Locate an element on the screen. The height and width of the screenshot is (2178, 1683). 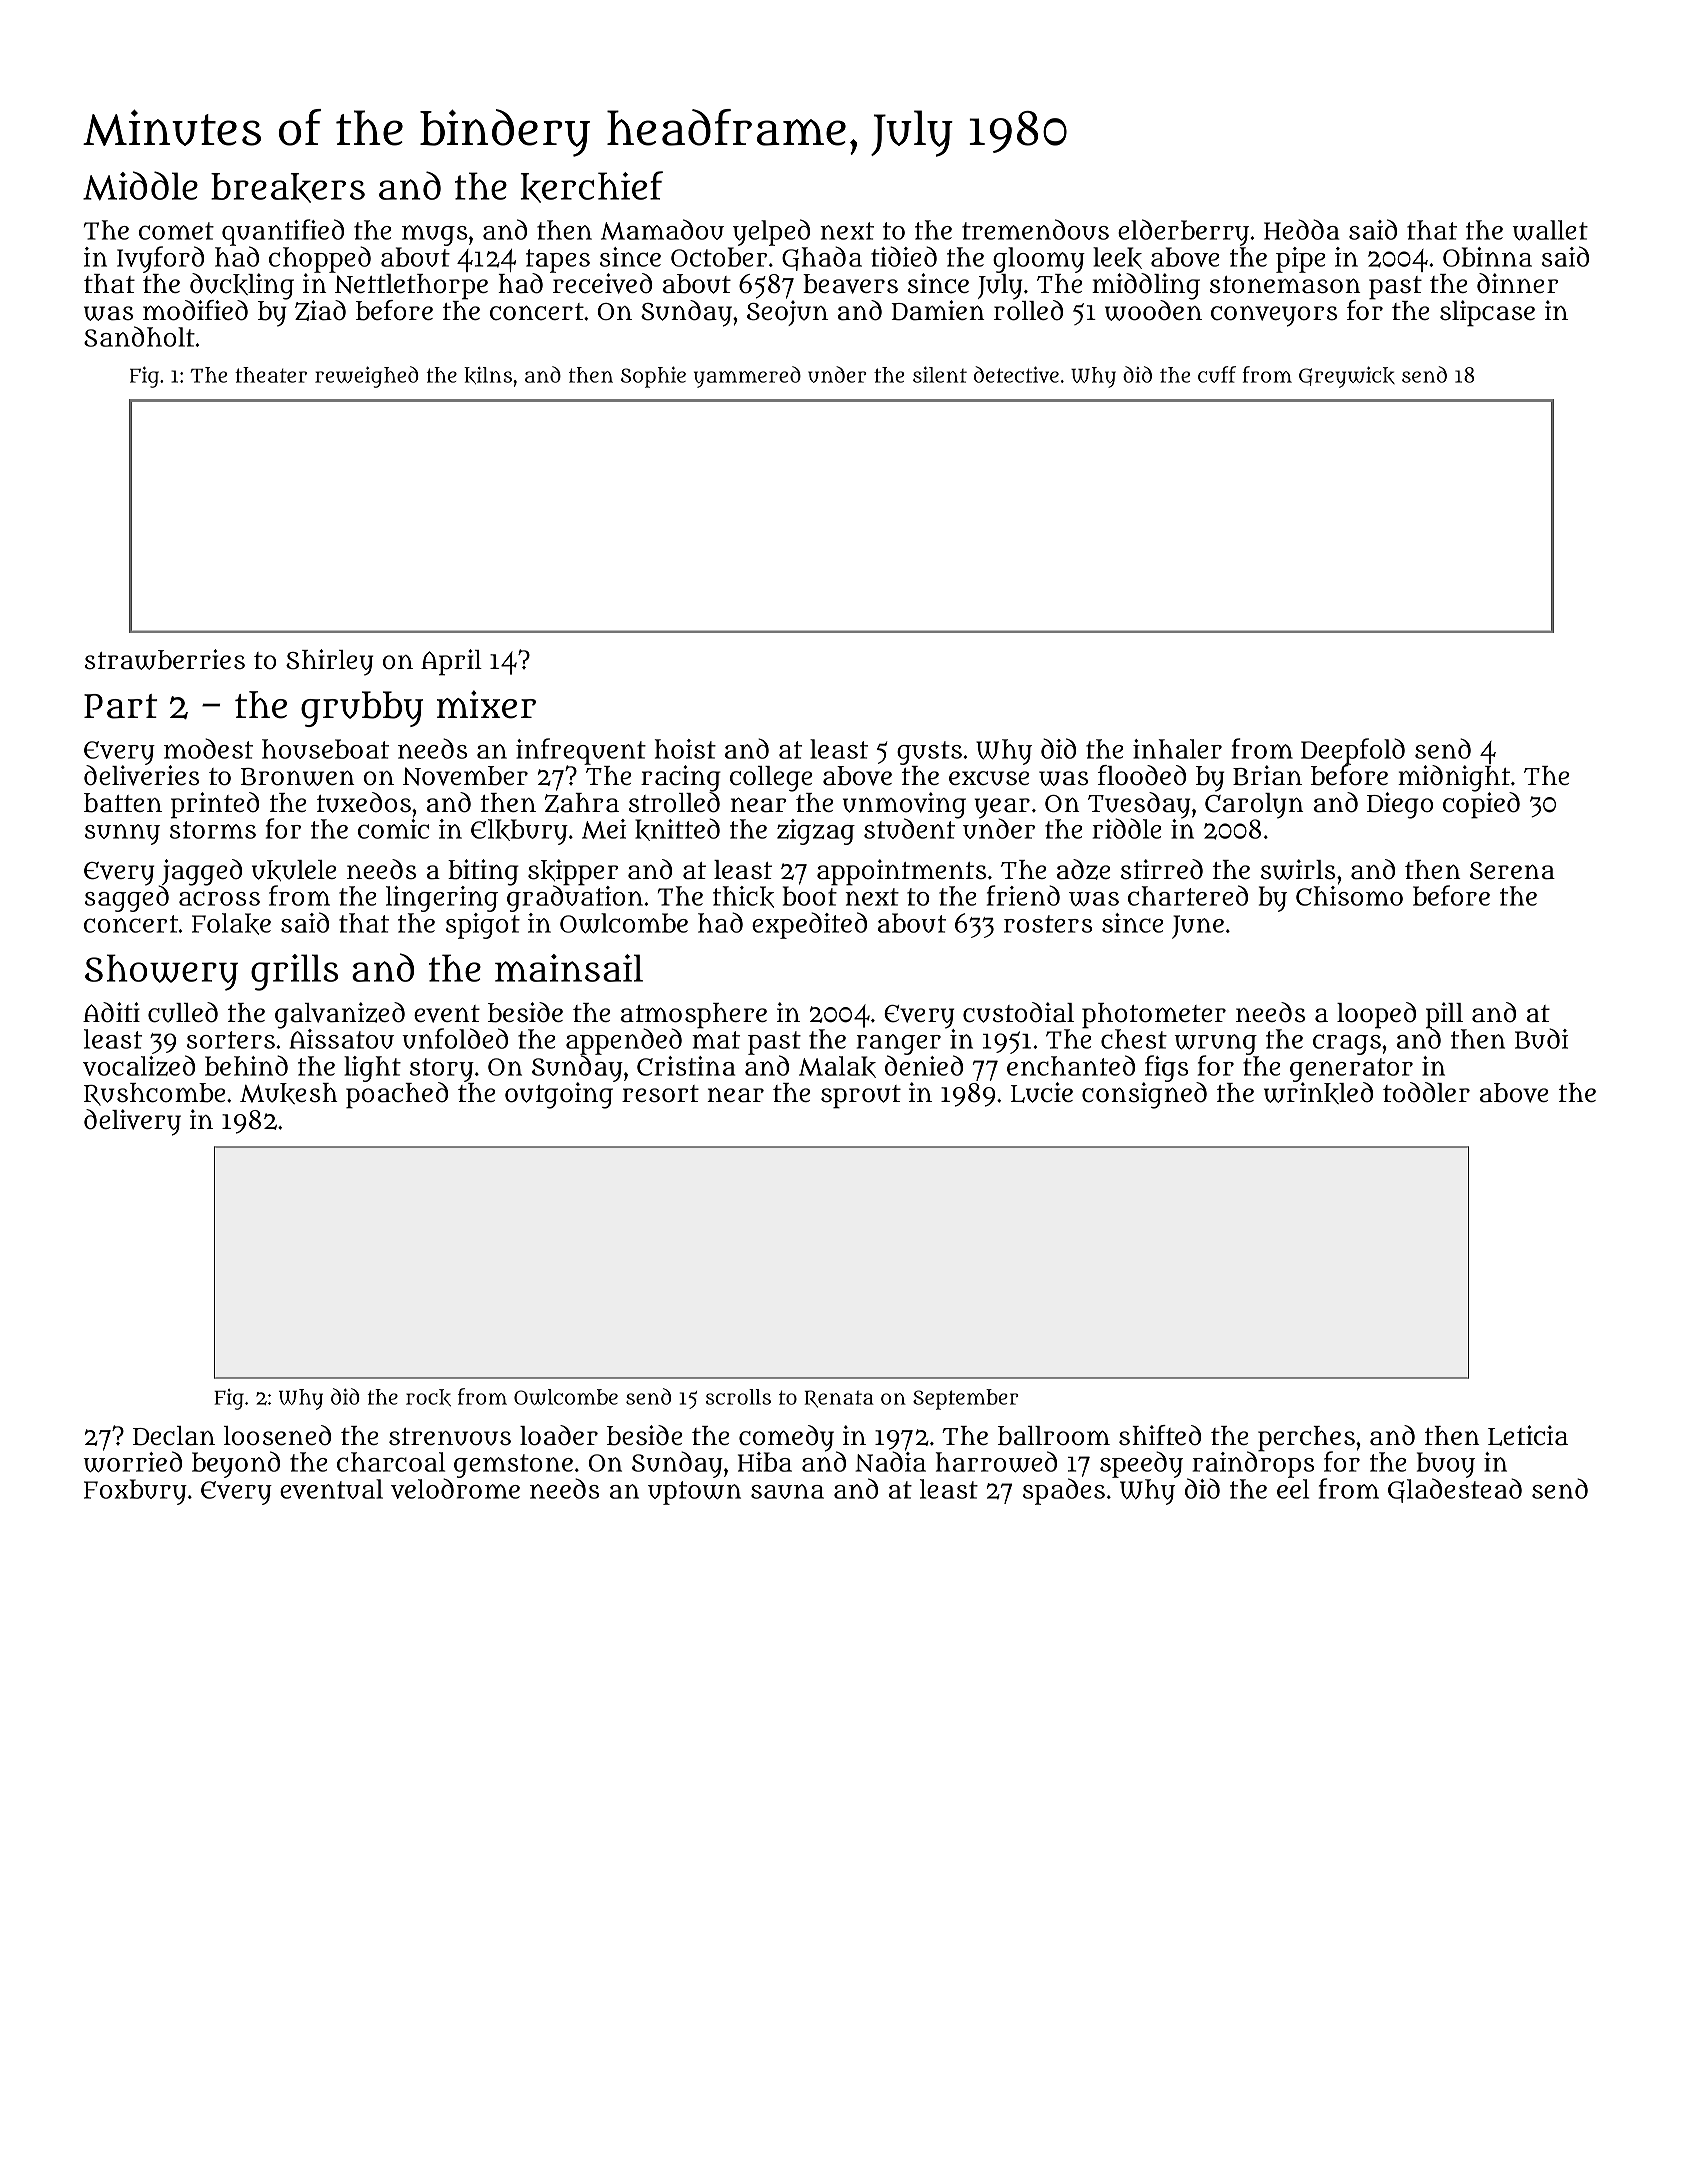
ballroom is located at coordinates (1054, 1436).
